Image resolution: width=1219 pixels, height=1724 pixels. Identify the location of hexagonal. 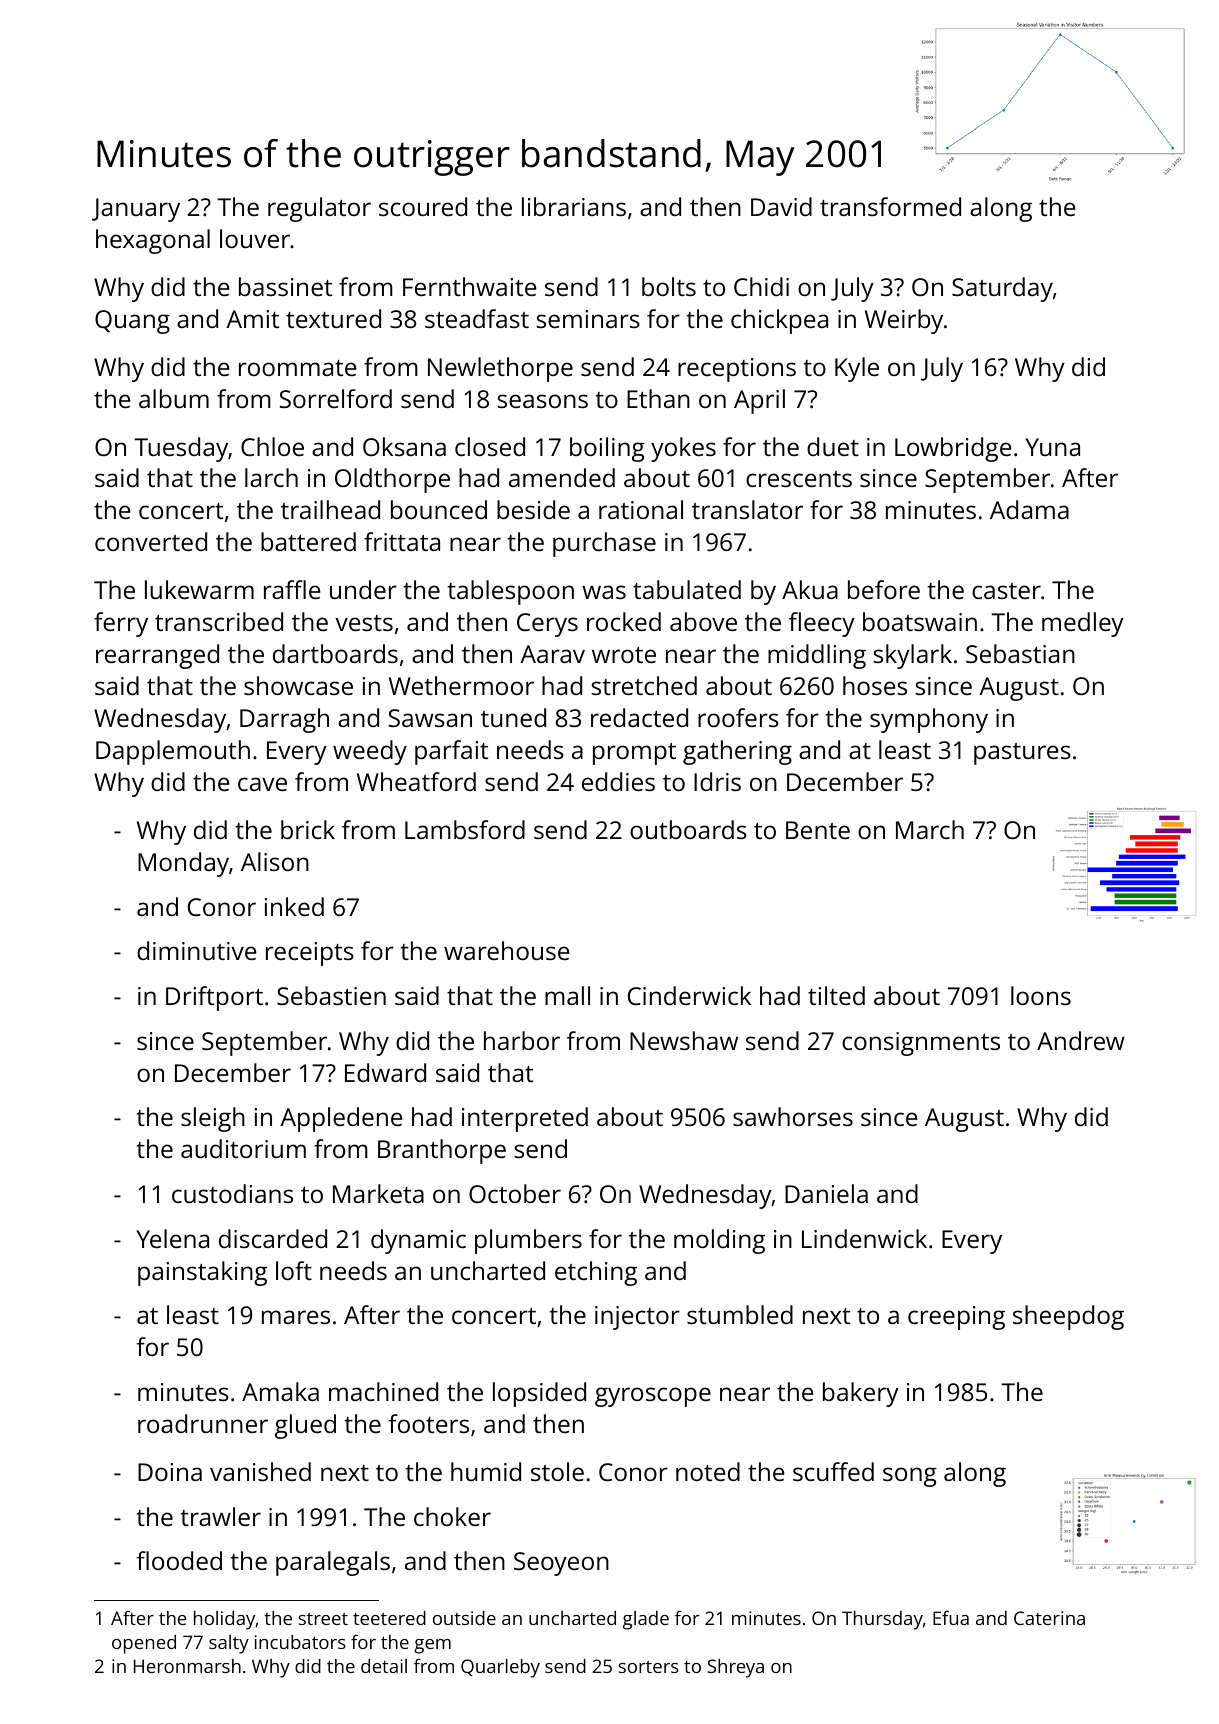
(153, 241).
